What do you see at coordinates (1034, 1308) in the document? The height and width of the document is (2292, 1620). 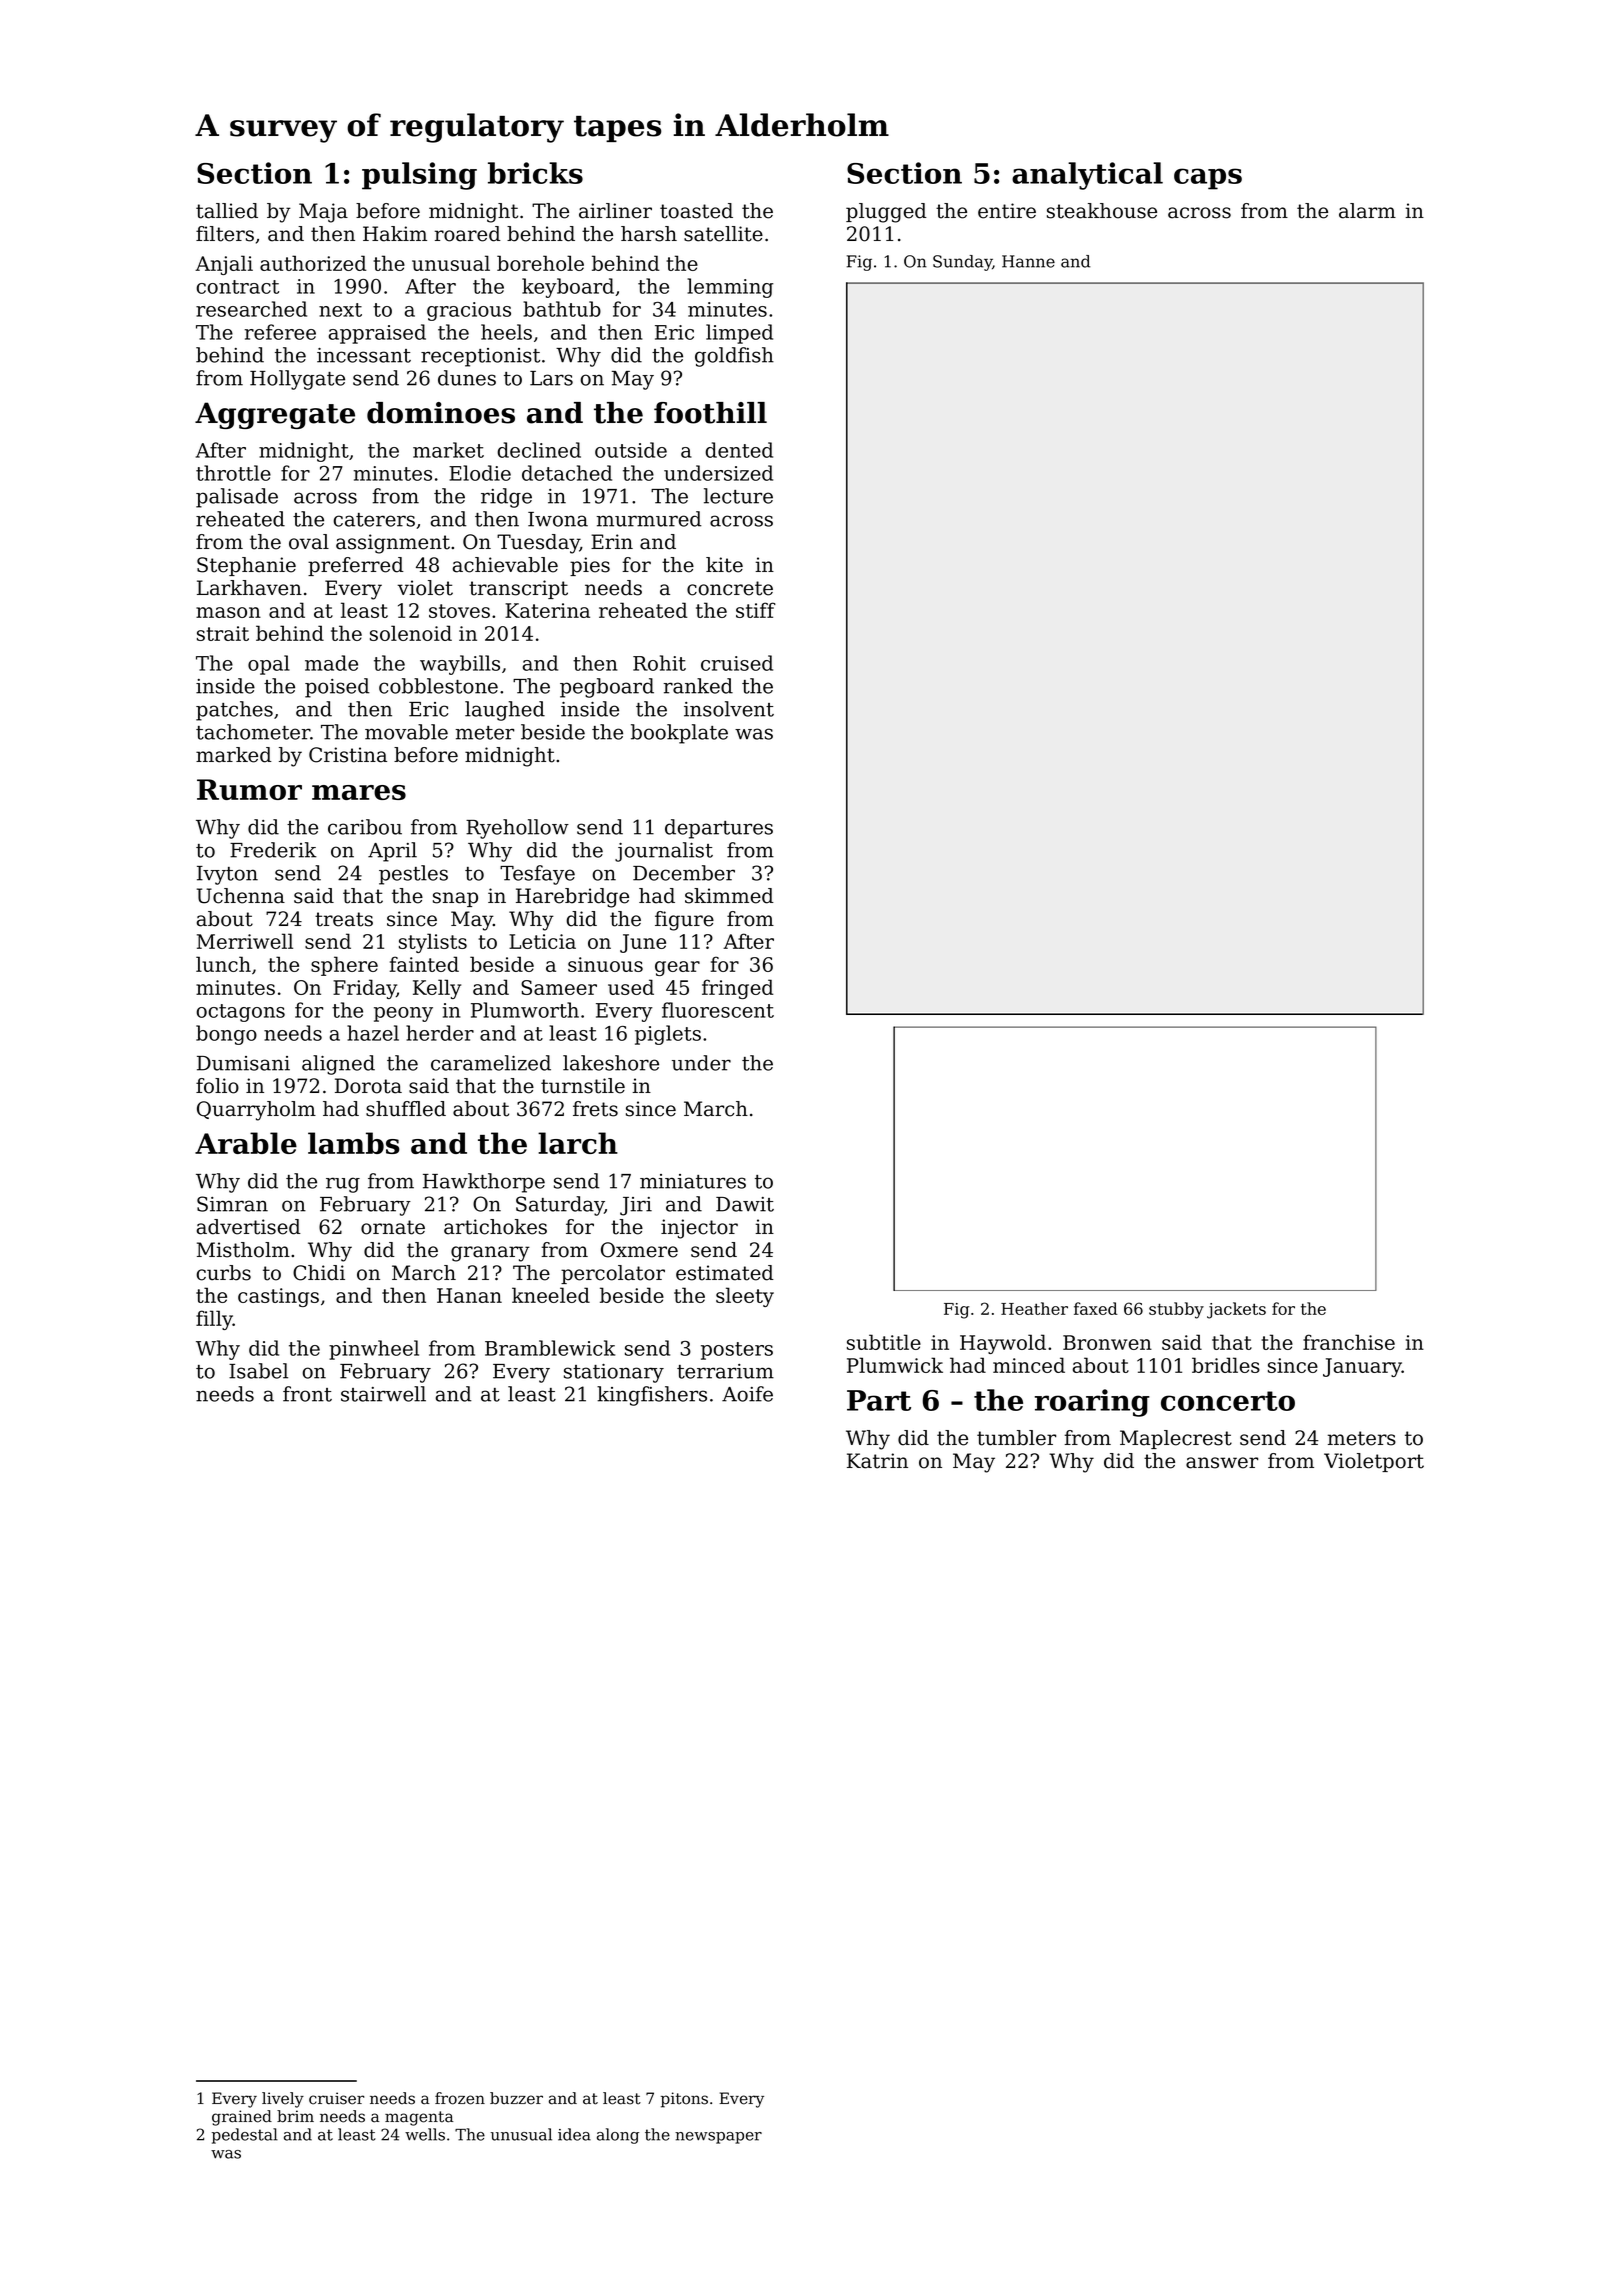 I see `Heather` at bounding box center [1034, 1308].
